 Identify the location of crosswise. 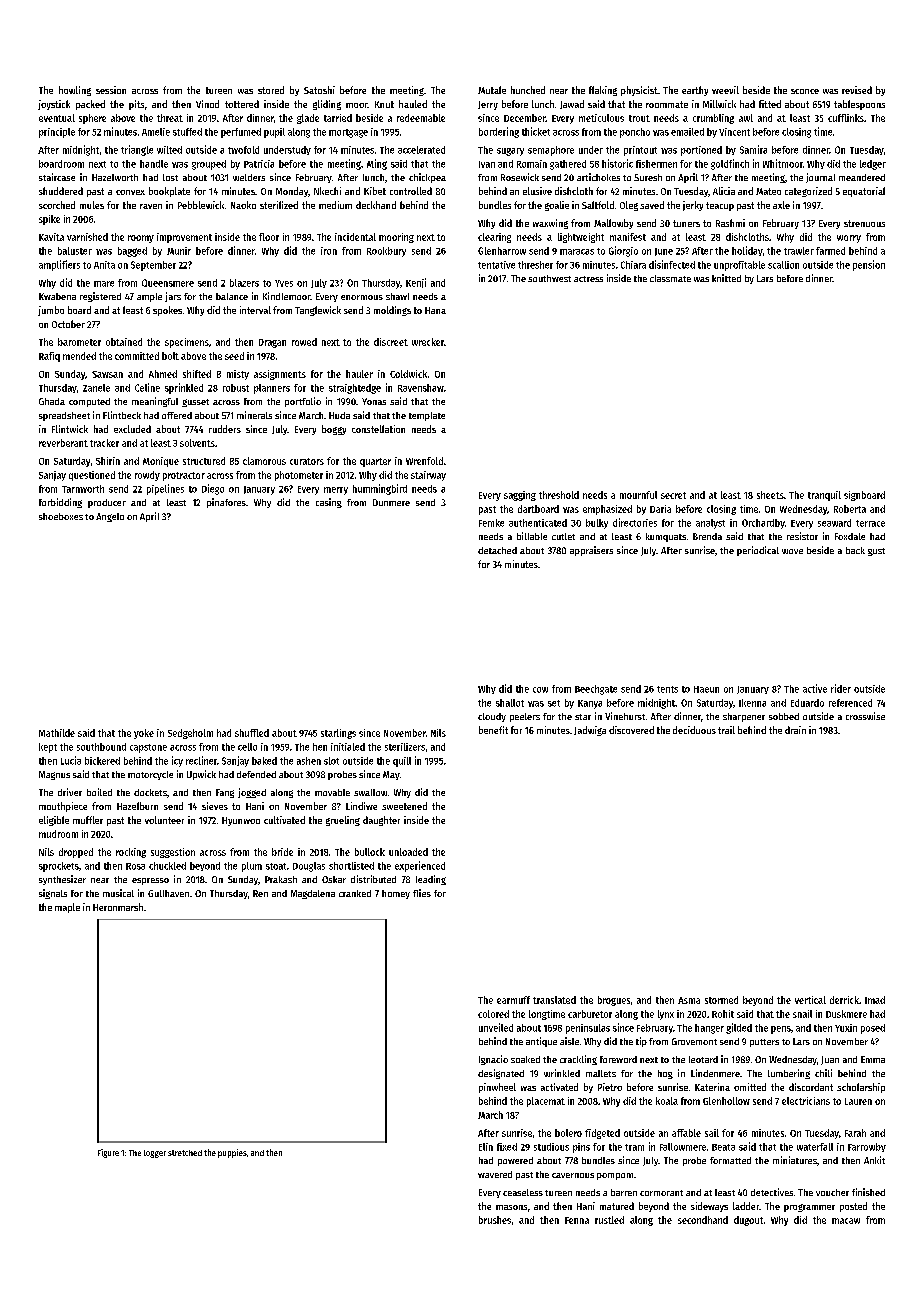
(865, 716).
